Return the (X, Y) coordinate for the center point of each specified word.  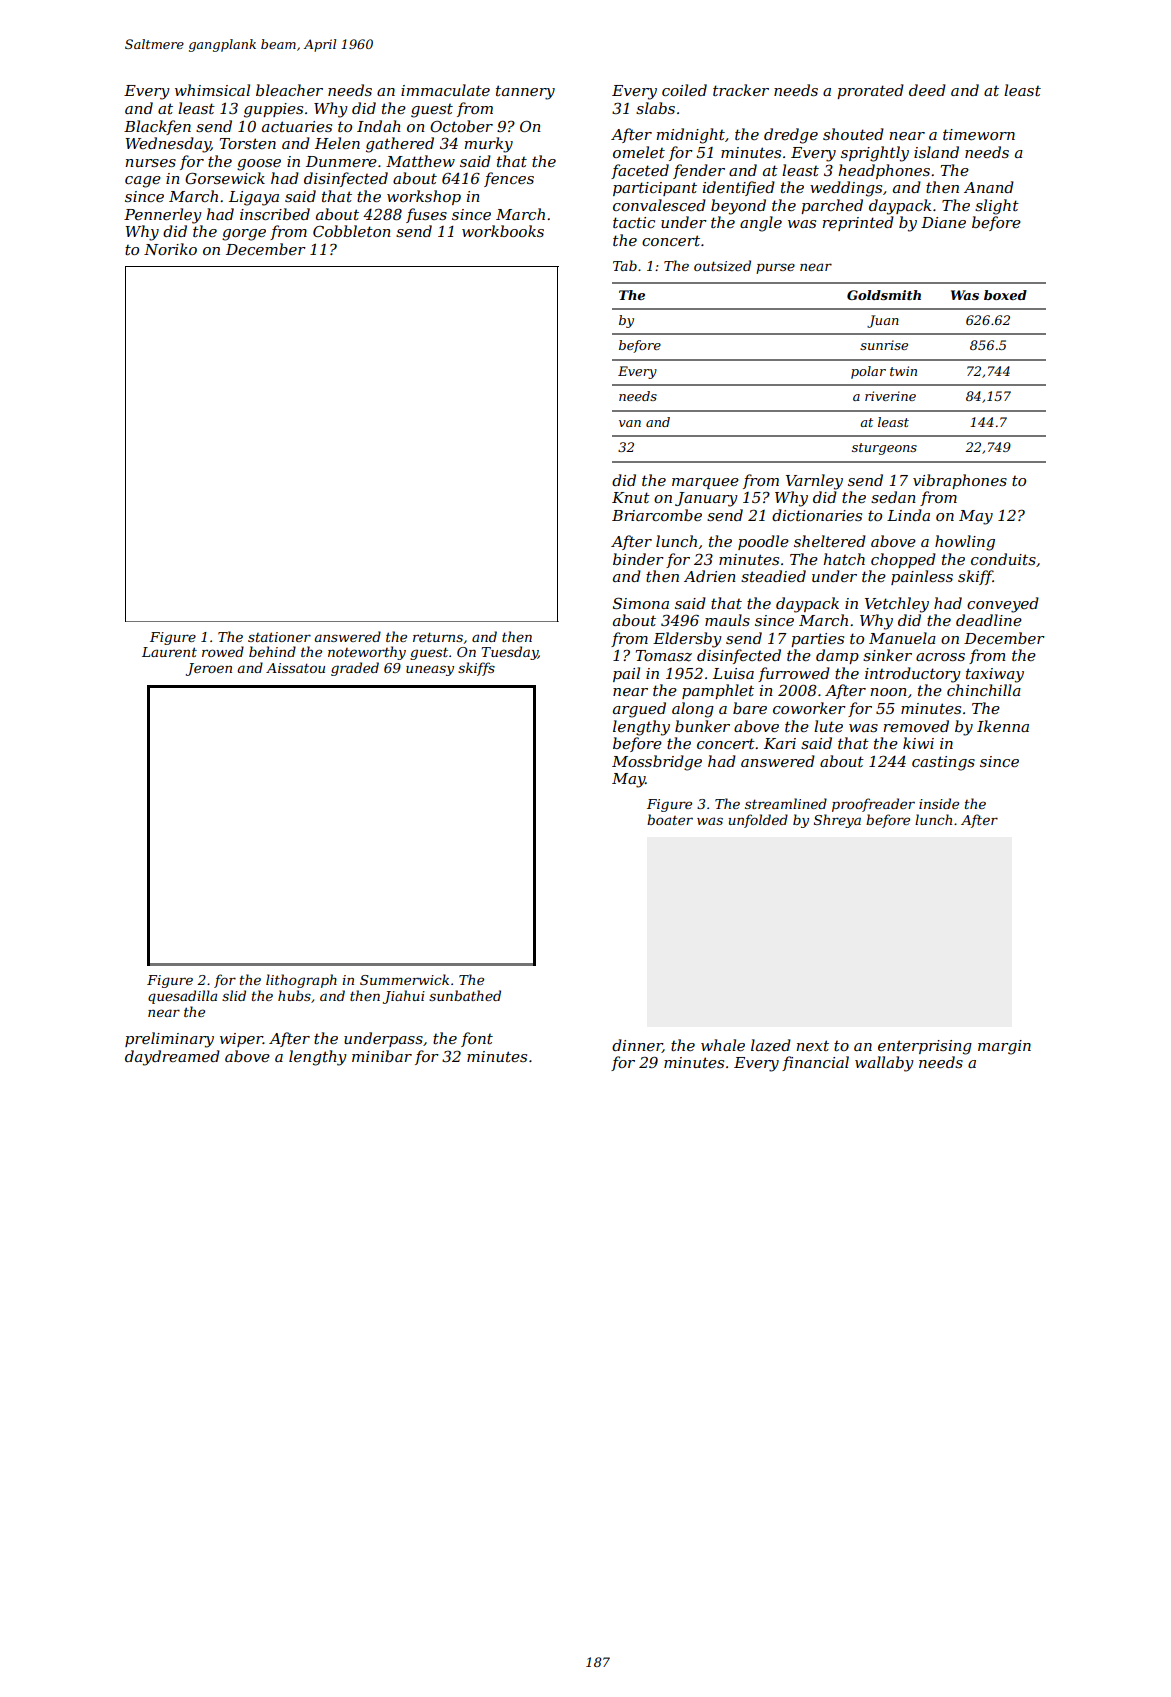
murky (488, 145)
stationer (279, 637)
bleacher (289, 90)
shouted (853, 134)
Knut (631, 497)
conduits (1003, 559)
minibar (382, 1056)
